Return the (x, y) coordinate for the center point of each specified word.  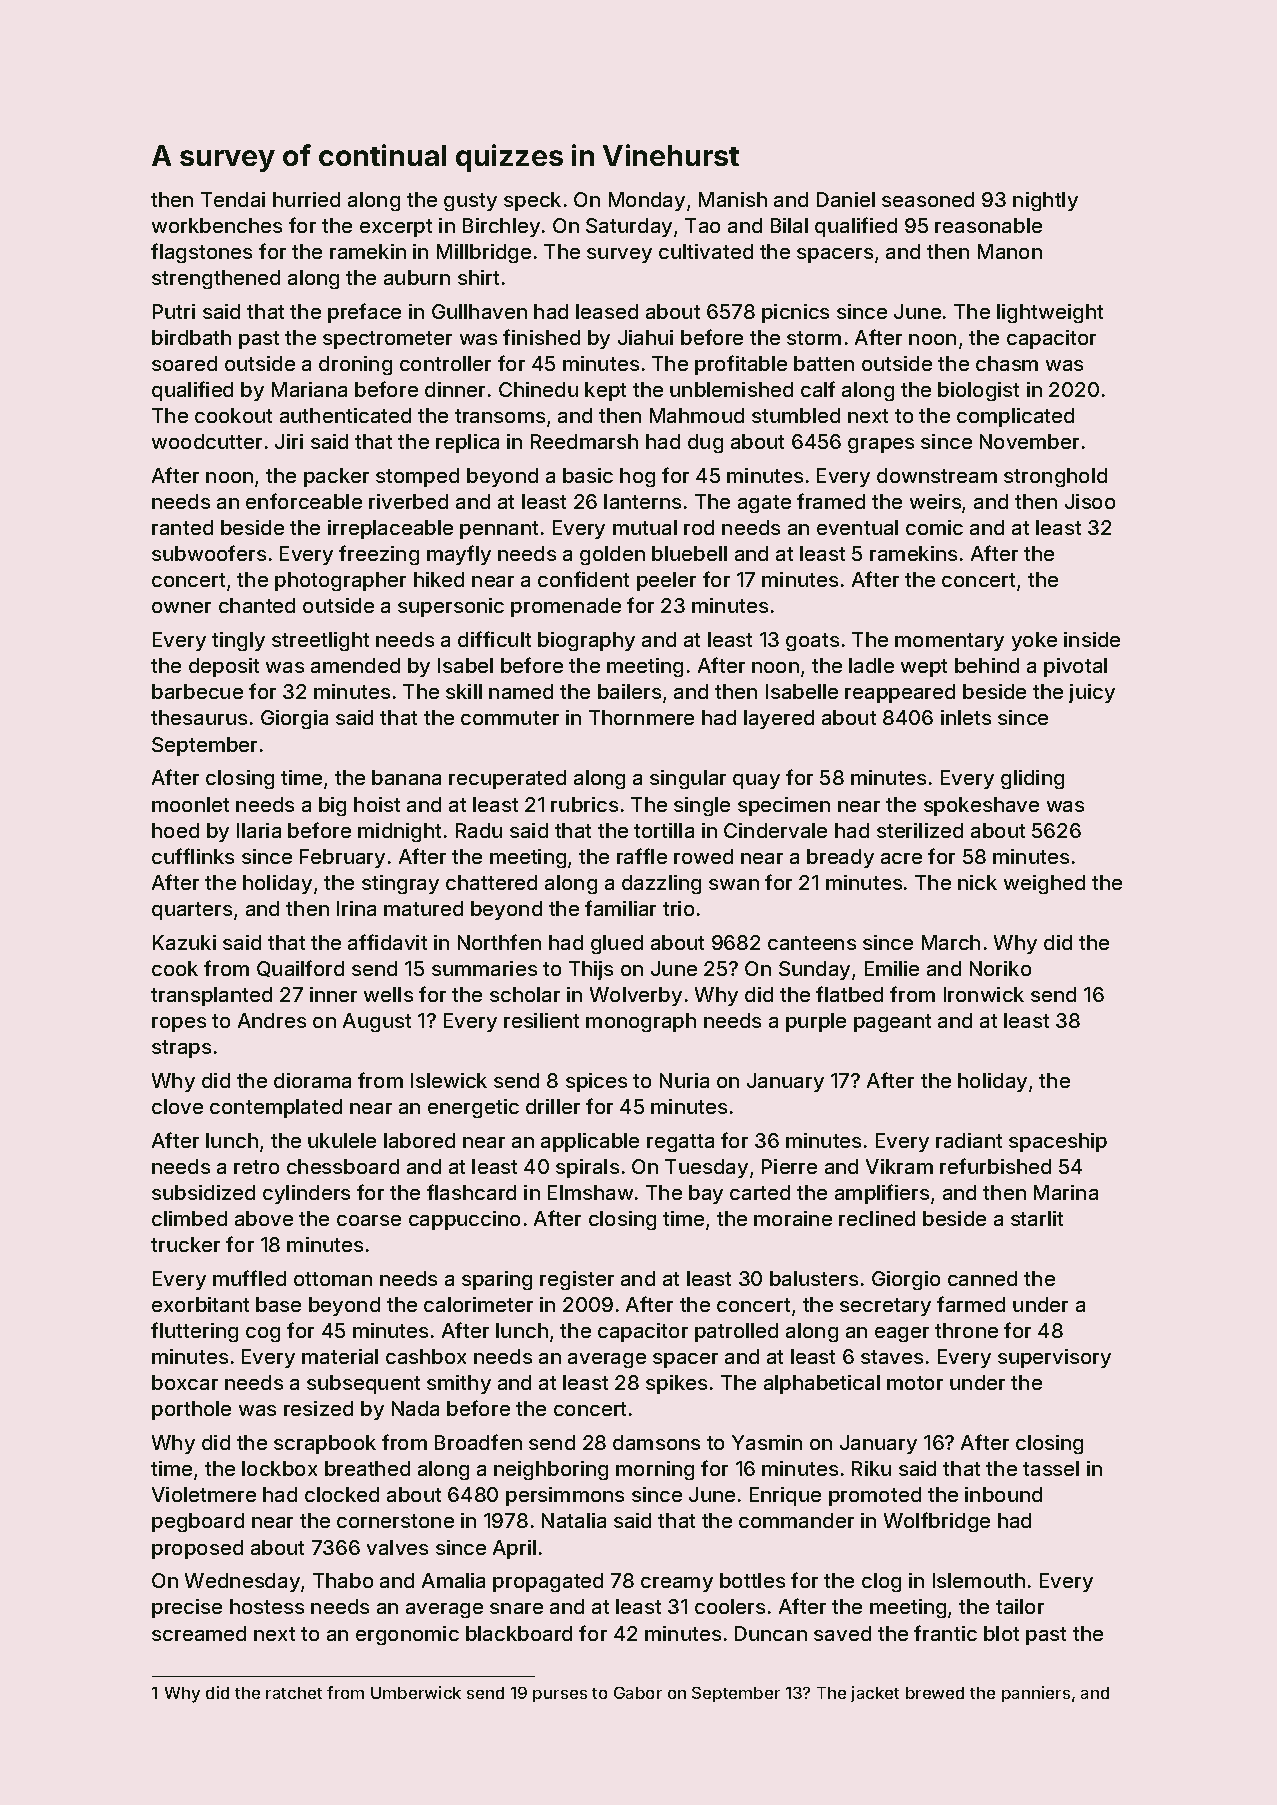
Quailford (300, 968)
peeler (666, 581)
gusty (470, 202)
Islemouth (979, 1580)
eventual (857, 527)
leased (607, 311)
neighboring (551, 1470)
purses (560, 1696)
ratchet (294, 1693)
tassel (1051, 1468)
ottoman (333, 1279)
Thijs (591, 970)
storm (814, 338)
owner (181, 607)
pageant (892, 1023)
